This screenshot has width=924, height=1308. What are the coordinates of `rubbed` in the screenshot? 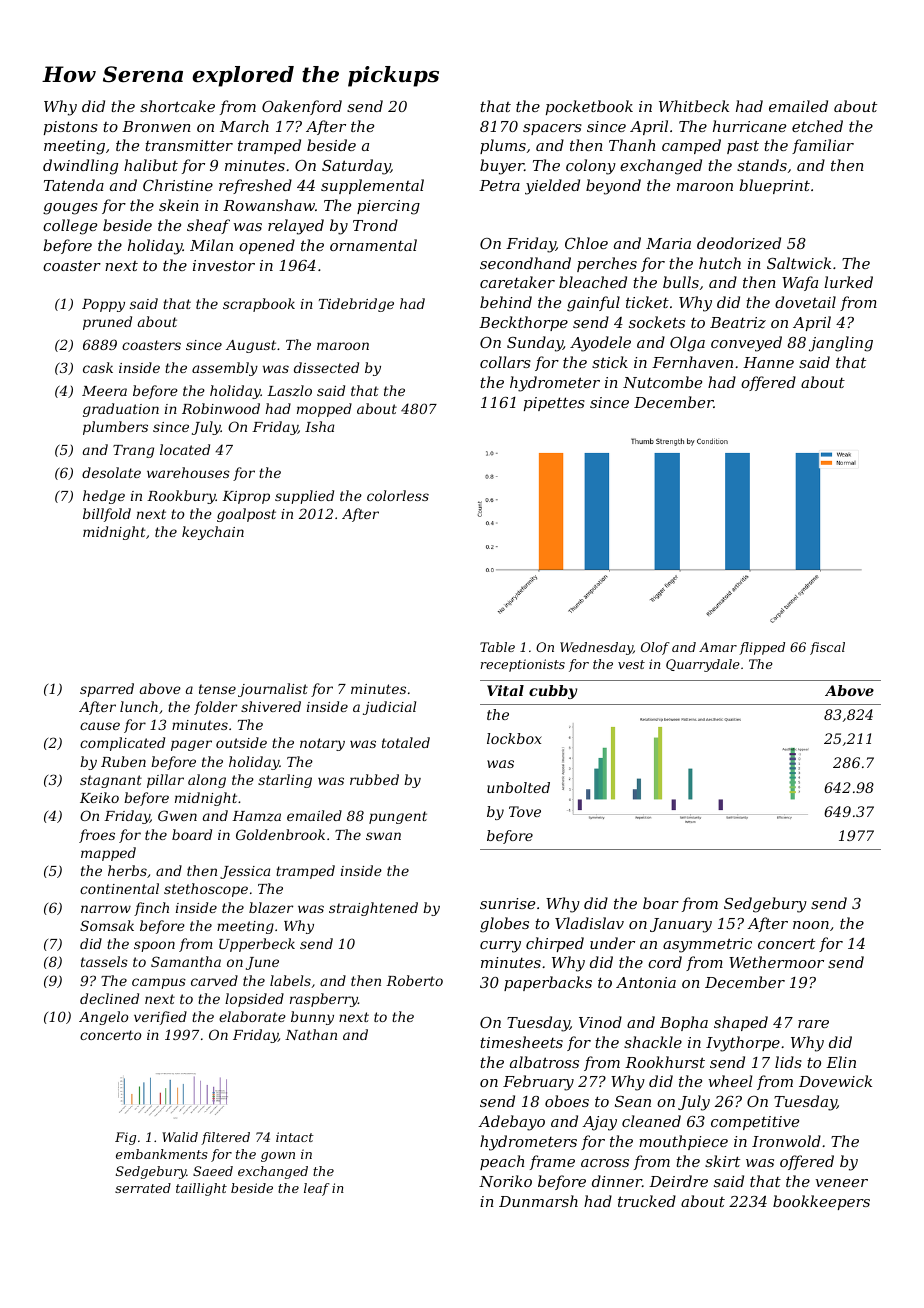 It's located at (374, 779).
